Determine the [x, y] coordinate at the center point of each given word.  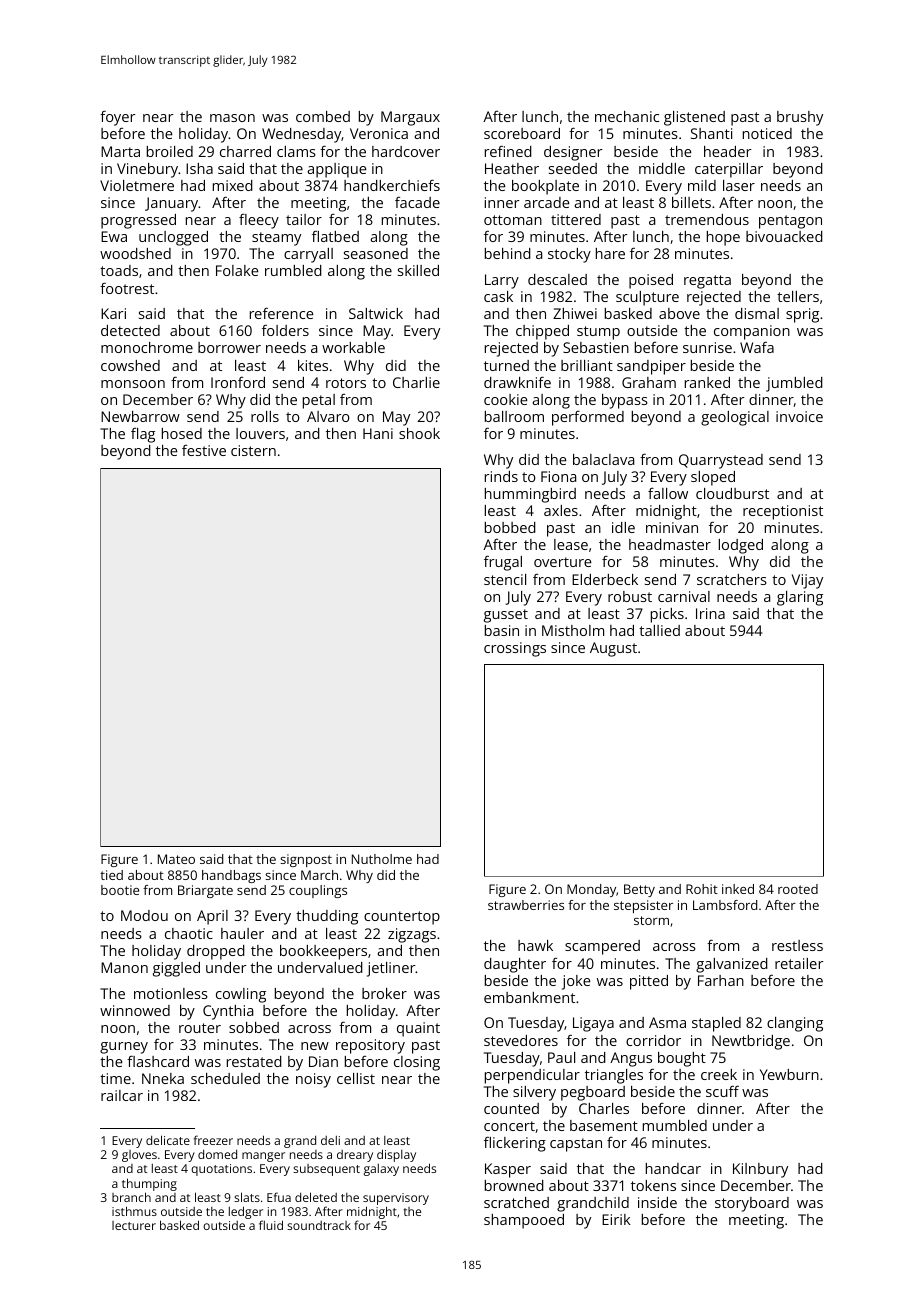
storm [651, 920]
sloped [713, 478]
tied [111, 875]
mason [232, 118]
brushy [800, 118]
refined [508, 151]
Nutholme [382, 859]
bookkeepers [323, 952]
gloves [139, 1156]
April [212, 917]
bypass [625, 401]
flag [143, 435]
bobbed [510, 527]
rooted [798, 889]
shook [419, 433]
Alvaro [328, 416]
